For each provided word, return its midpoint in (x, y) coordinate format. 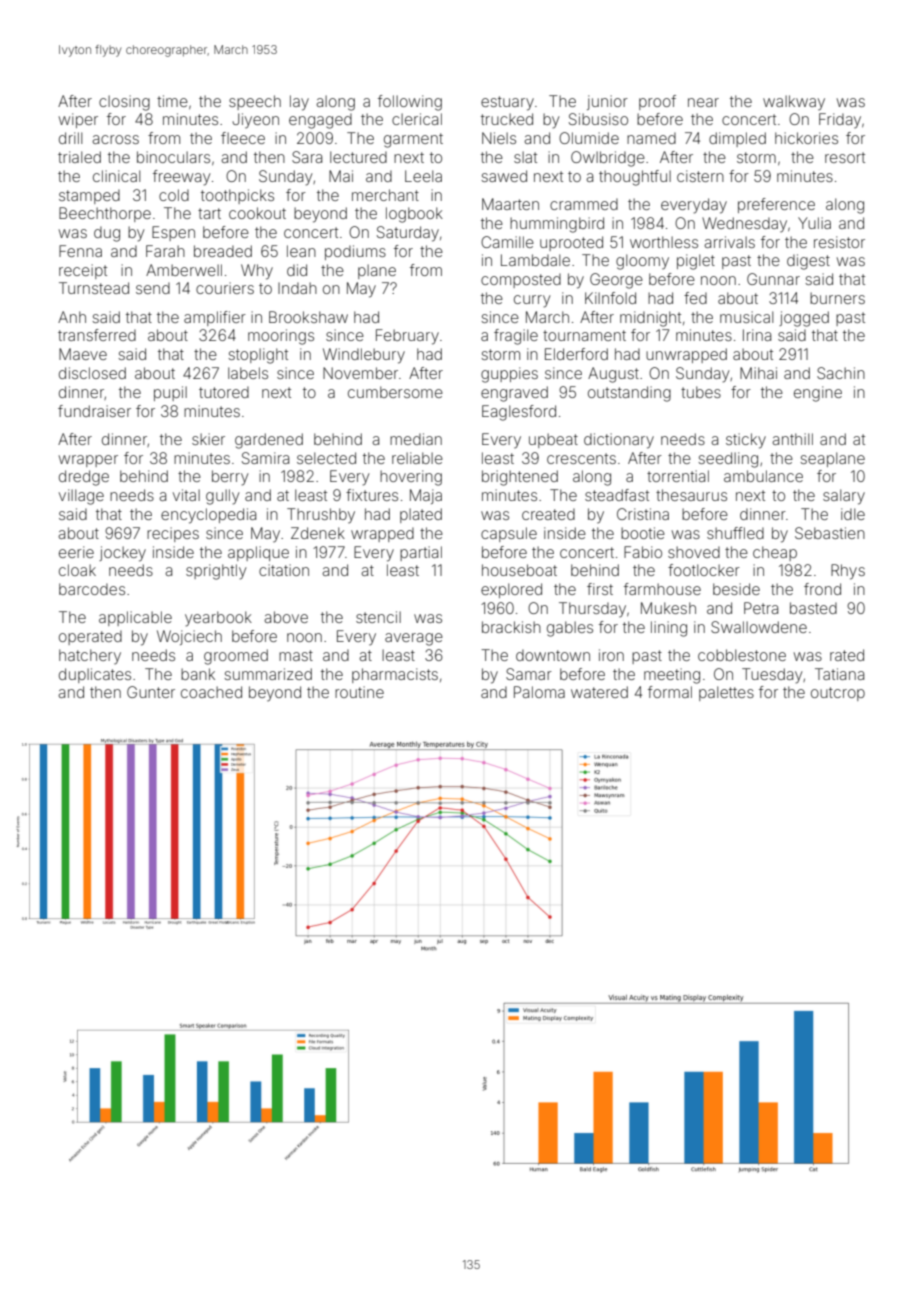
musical (746, 317)
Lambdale (535, 260)
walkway (794, 102)
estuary (507, 103)
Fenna (80, 251)
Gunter (151, 692)
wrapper (88, 461)
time (172, 101)
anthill (792, 439)
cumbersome (395, 392)
